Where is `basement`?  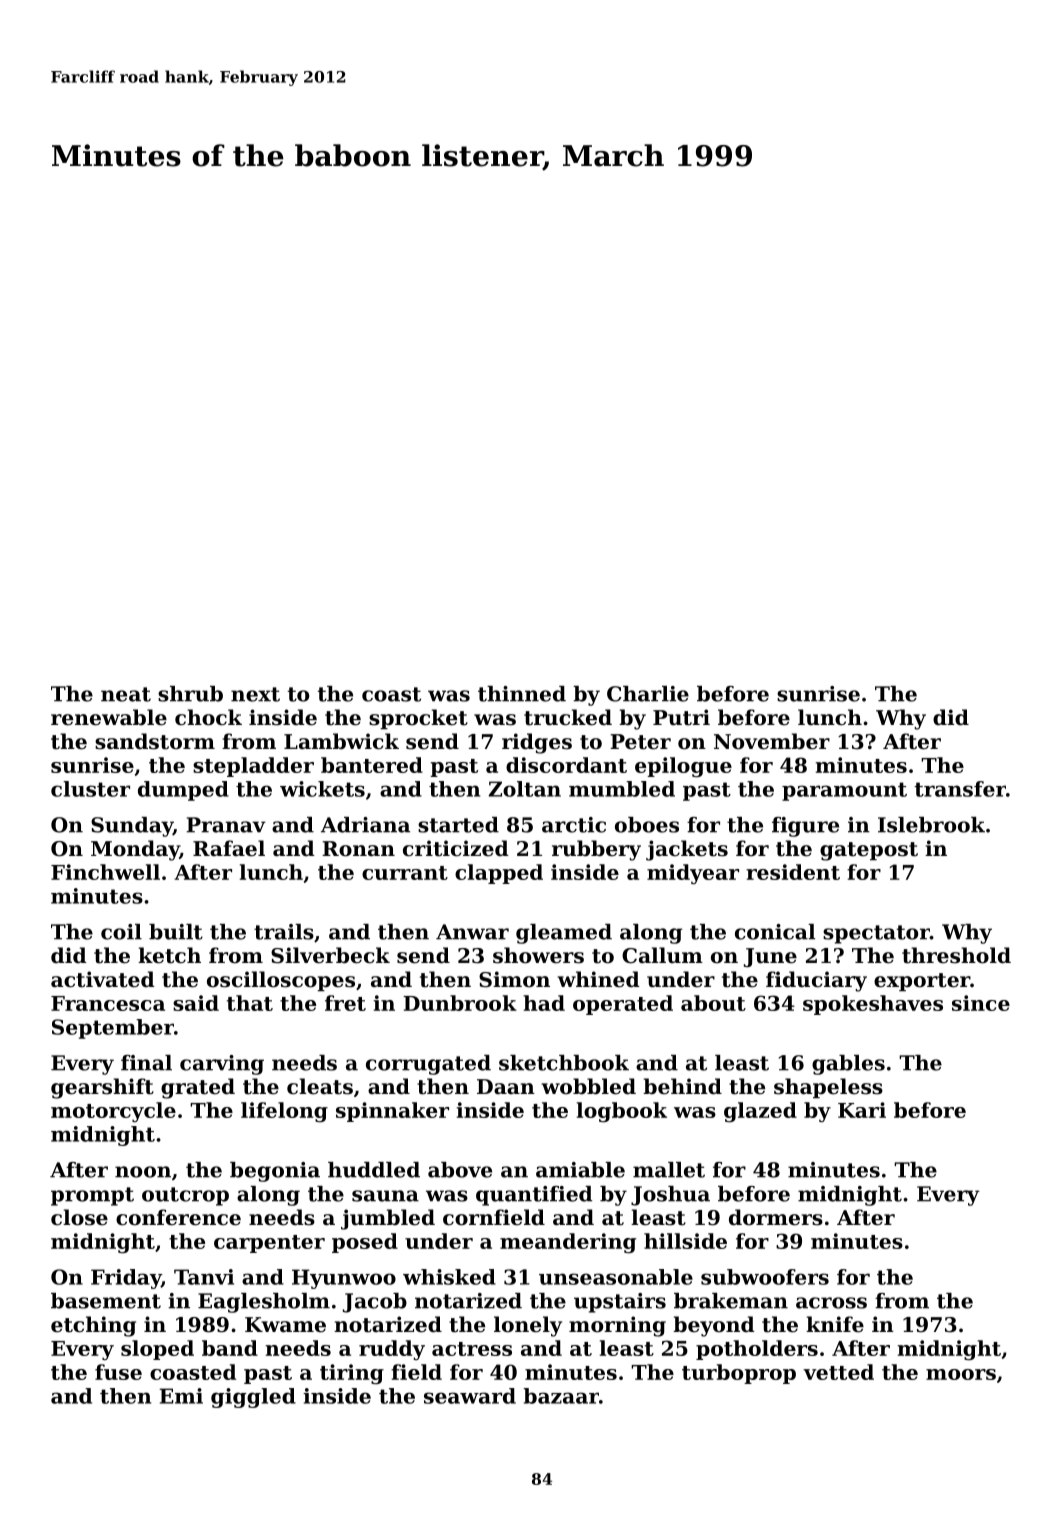
basement is located at coordinates (106, 1301).
